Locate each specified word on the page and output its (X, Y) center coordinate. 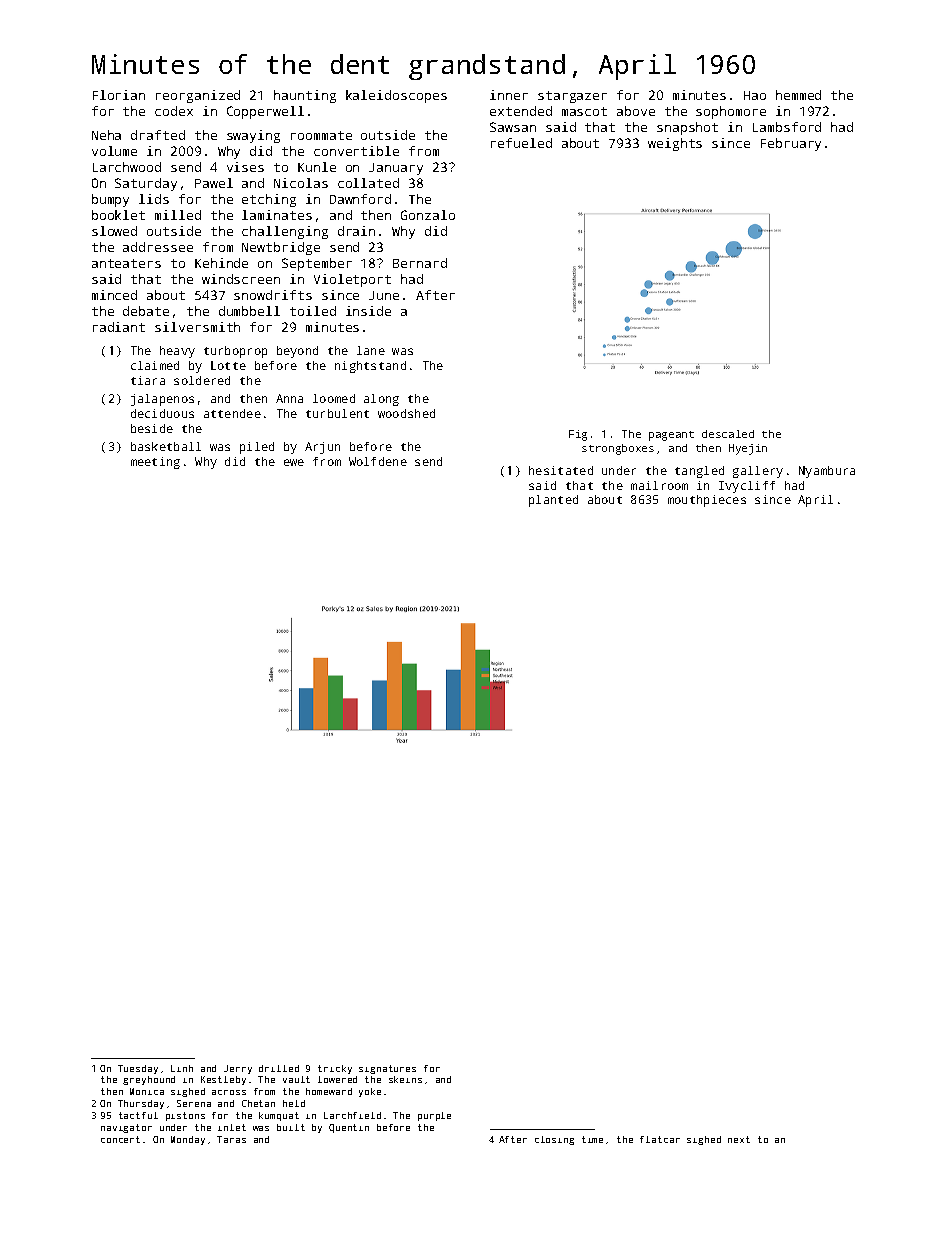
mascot (584, 111)
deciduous (162, 413)
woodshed (406, 413)
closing (554, 1140)
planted (553, 501)
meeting (155, 463)
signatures (387, 1069)
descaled (728, 434)
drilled (279, 1068)
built (291, 1127)
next (739, 1139)
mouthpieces (707, 501)
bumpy (110, 200)
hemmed (798, 95)
